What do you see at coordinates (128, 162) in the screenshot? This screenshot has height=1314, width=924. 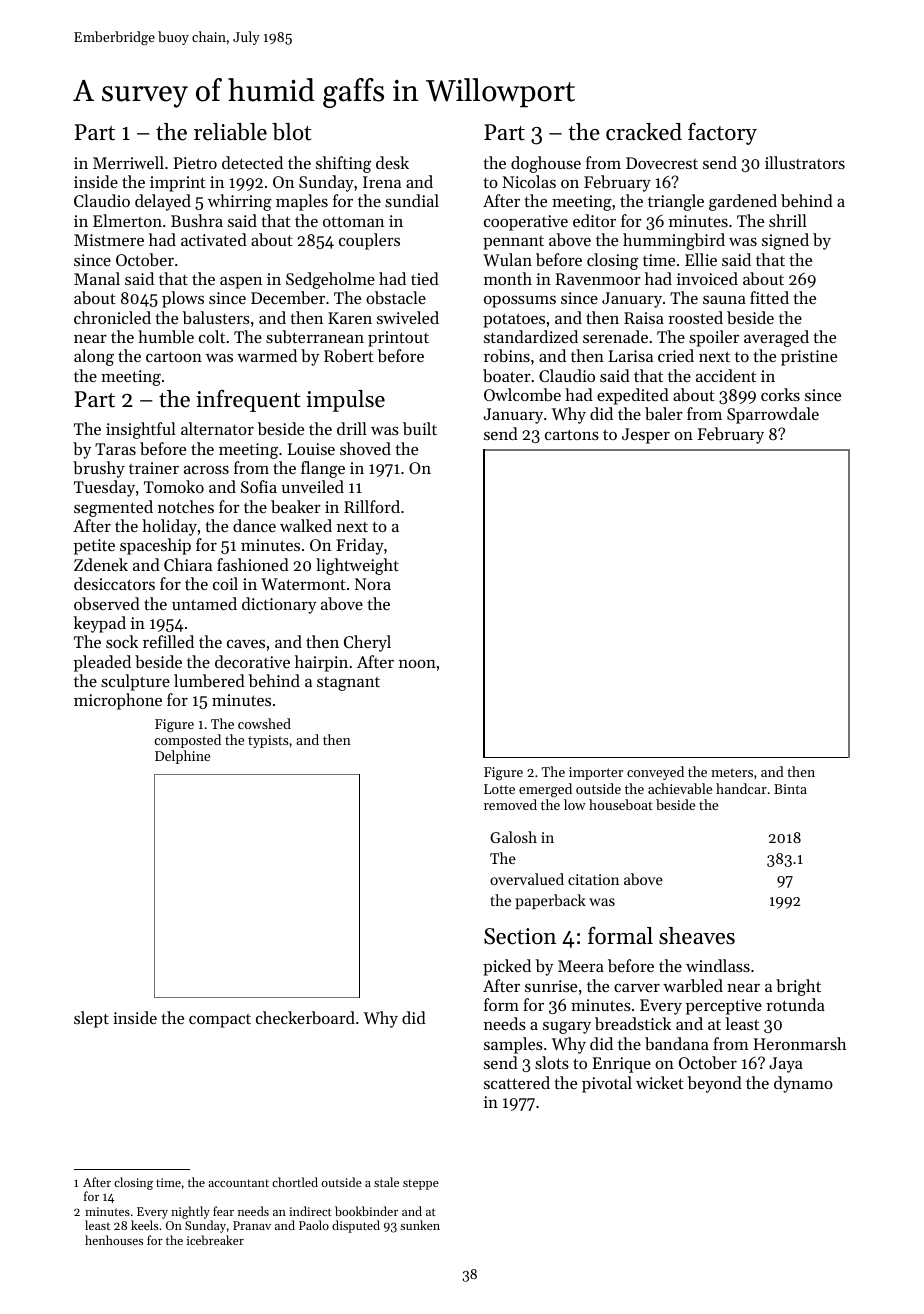 I see `Merriwell` at bounding box center [128, 162].
